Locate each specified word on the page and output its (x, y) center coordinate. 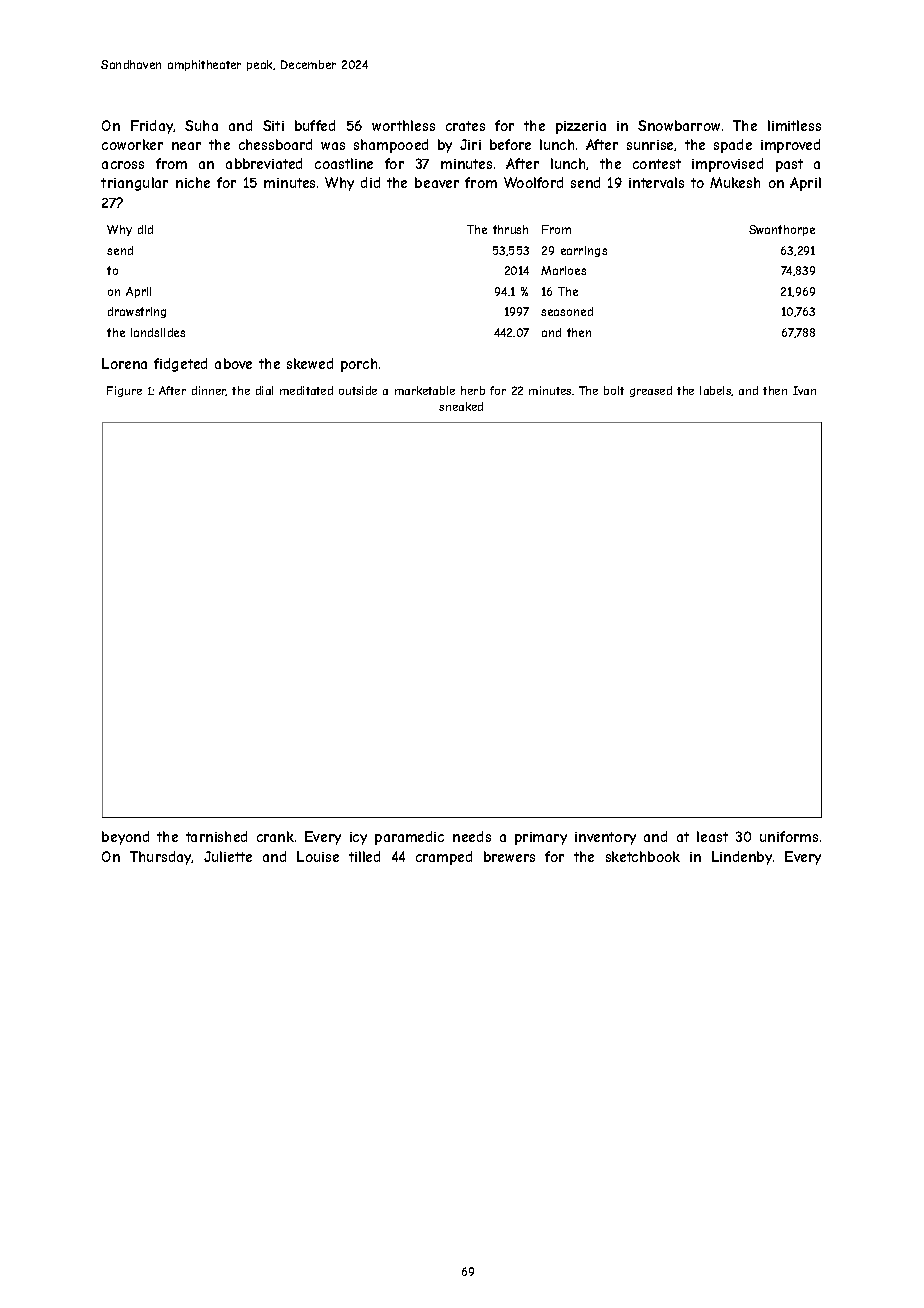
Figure (124, 391)
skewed (310, 363)
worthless (403, 125)
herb (473, 390)
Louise (318, 856)
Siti (273, 125)
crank (275, 836)
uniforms (789, 836)
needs (472, 836)
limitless (794, 125)
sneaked (461, 406)
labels (716, 391)
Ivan (804, 390)
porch (359, 365)
